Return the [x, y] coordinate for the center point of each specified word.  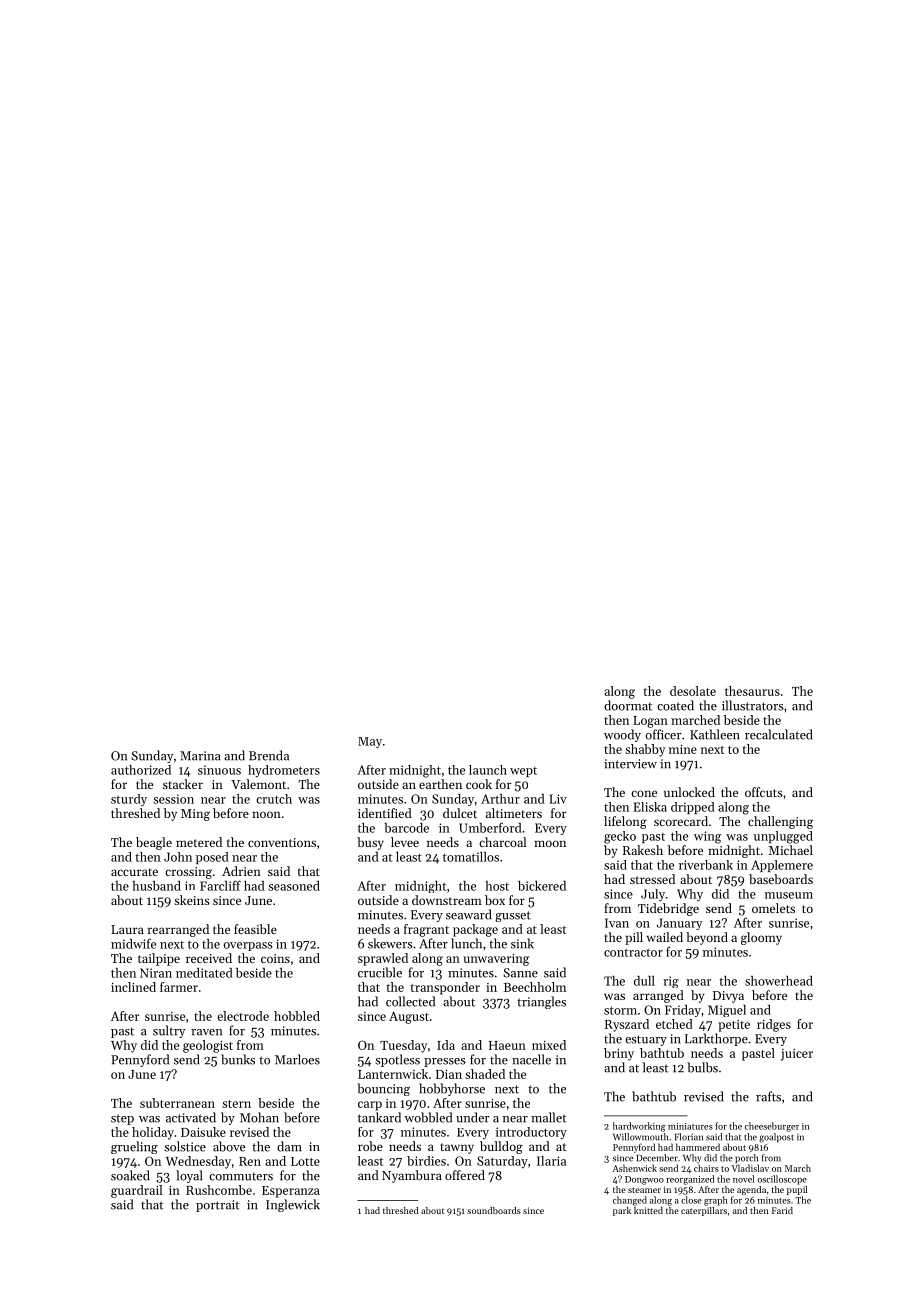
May [370, 742]
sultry [169, 1031]
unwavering [496, 960]
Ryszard [627, 1025]
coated [675, 705]
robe [370, 1146]
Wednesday [198, 1162]
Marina [200, 756]
